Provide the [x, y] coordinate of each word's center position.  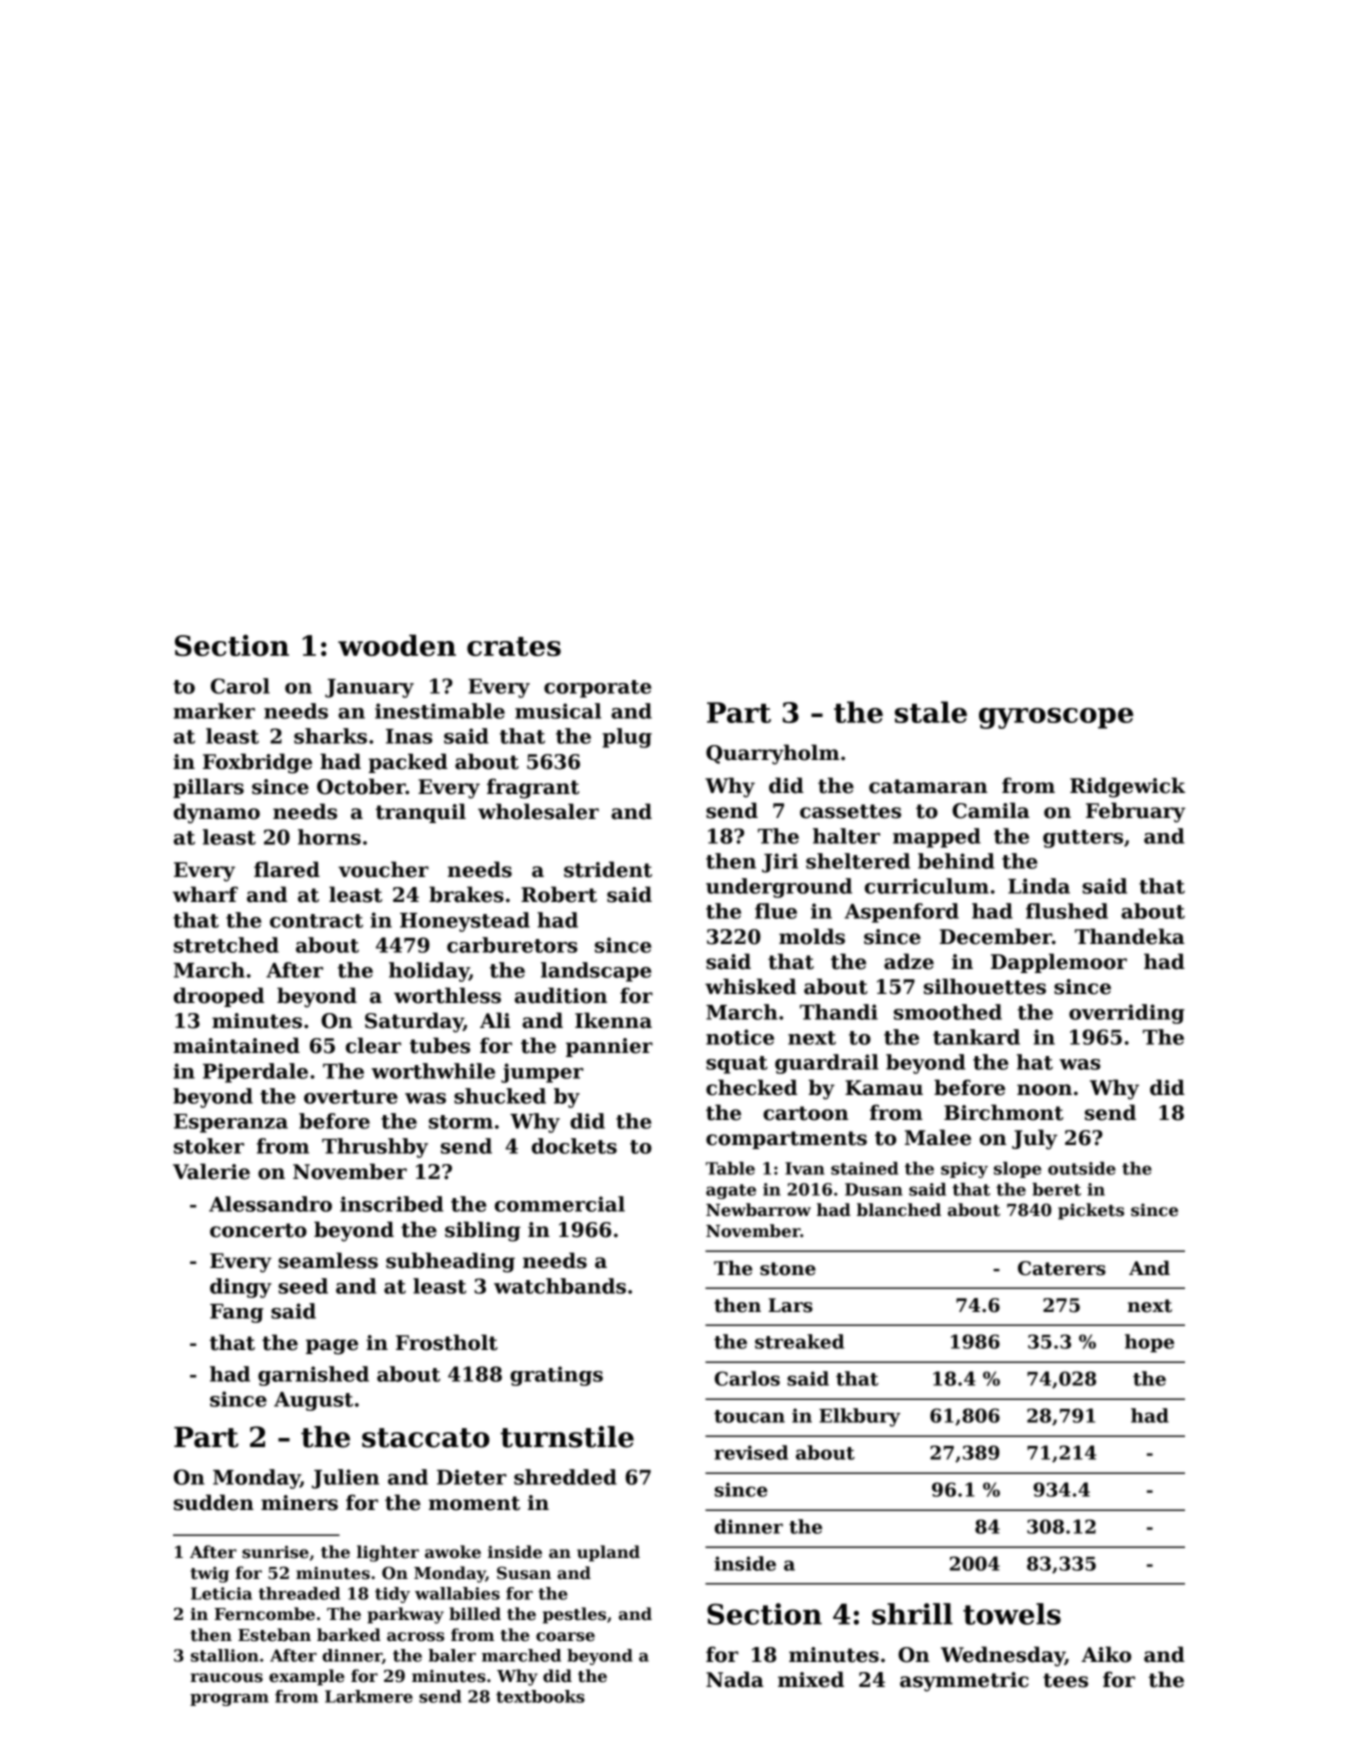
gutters [1083, 839]
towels [1012, 1614]
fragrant [533, 788]
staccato [426, 1438]
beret [1056, 1189]
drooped [219, 997]
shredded [565, 1477]
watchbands [560, 1286]
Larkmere [369, 1696]
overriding [1127, 1014]
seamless [328, 1260]
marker [214, 711]
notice [740, 1037]
